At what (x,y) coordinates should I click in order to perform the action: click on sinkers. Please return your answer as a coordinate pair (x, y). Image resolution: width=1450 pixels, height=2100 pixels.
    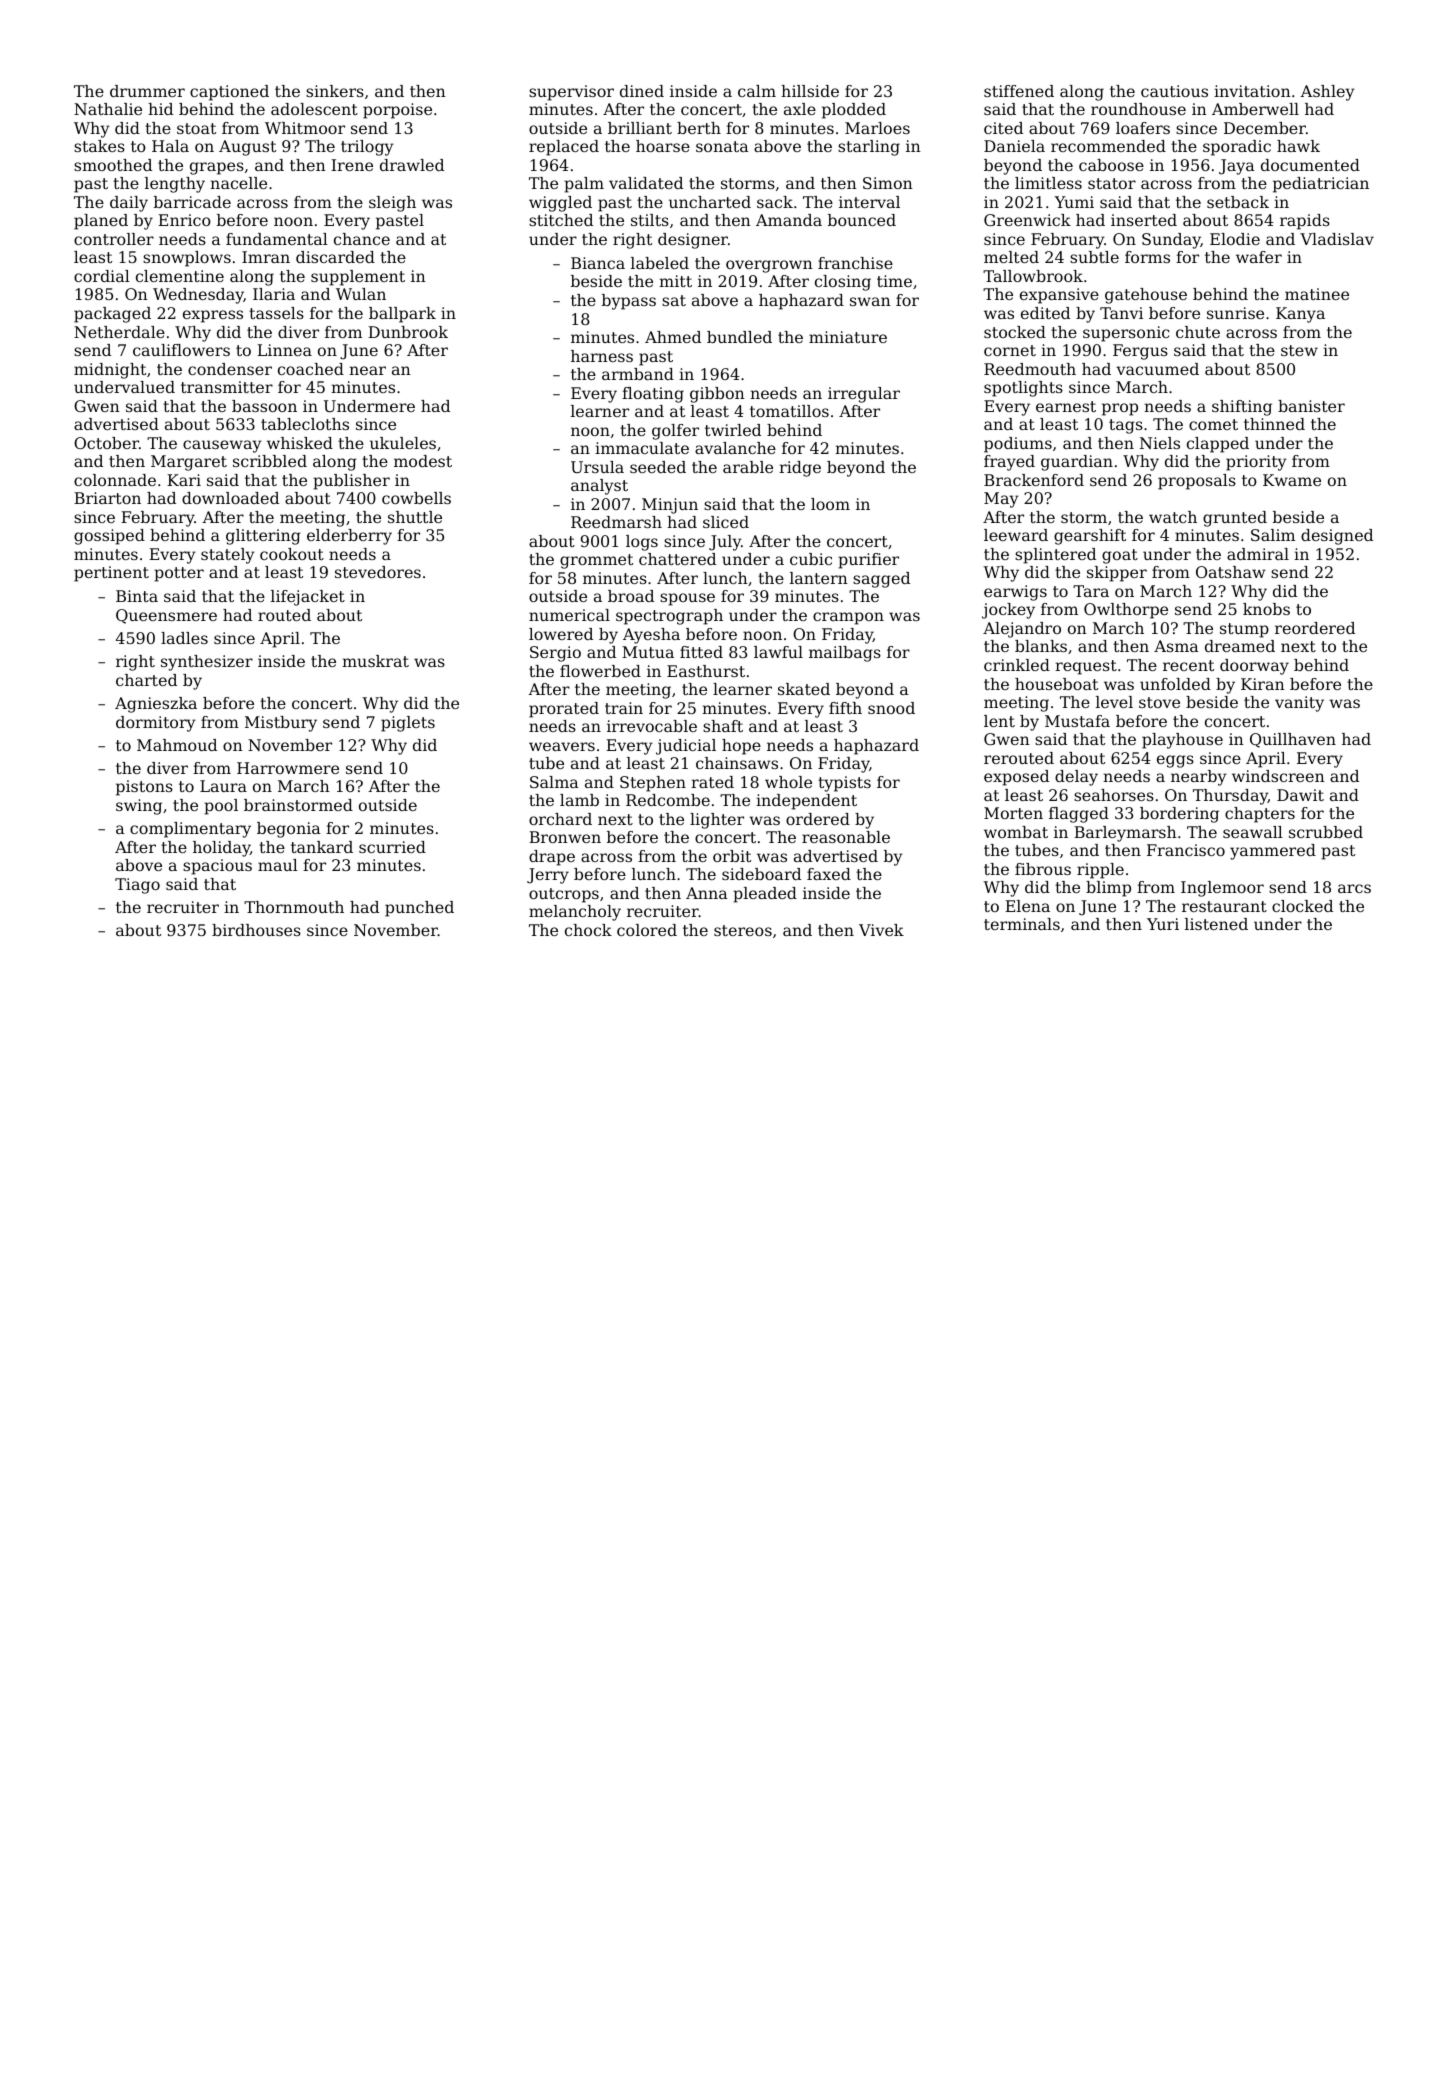
    Looking at the image, I should click on (335, 91).
